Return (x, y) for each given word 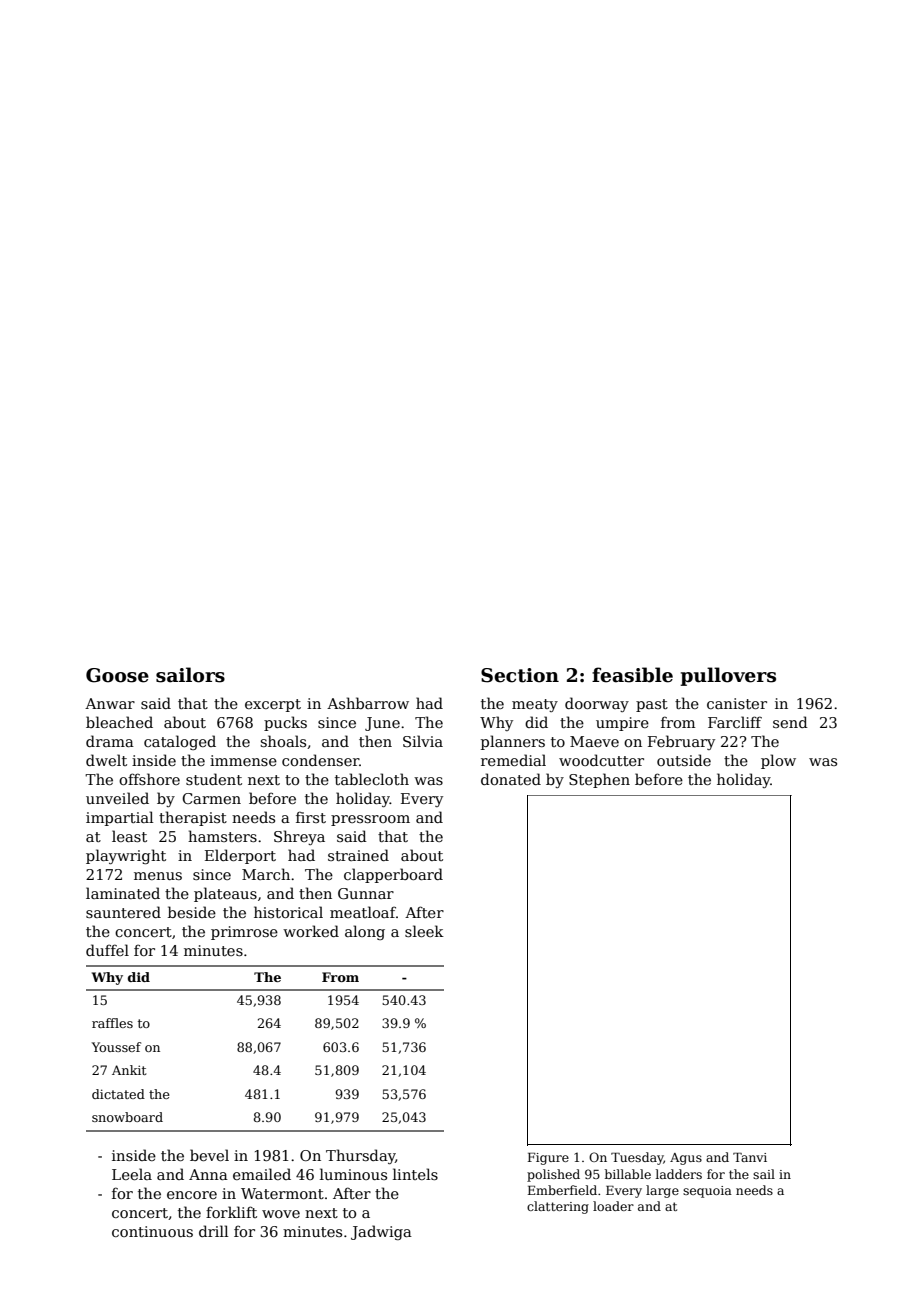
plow (778, 761)
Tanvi (750, 1157)
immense (243, 760)
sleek (424, 931)
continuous (152, 1231)
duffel (107, 950)
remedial (513, 760)
